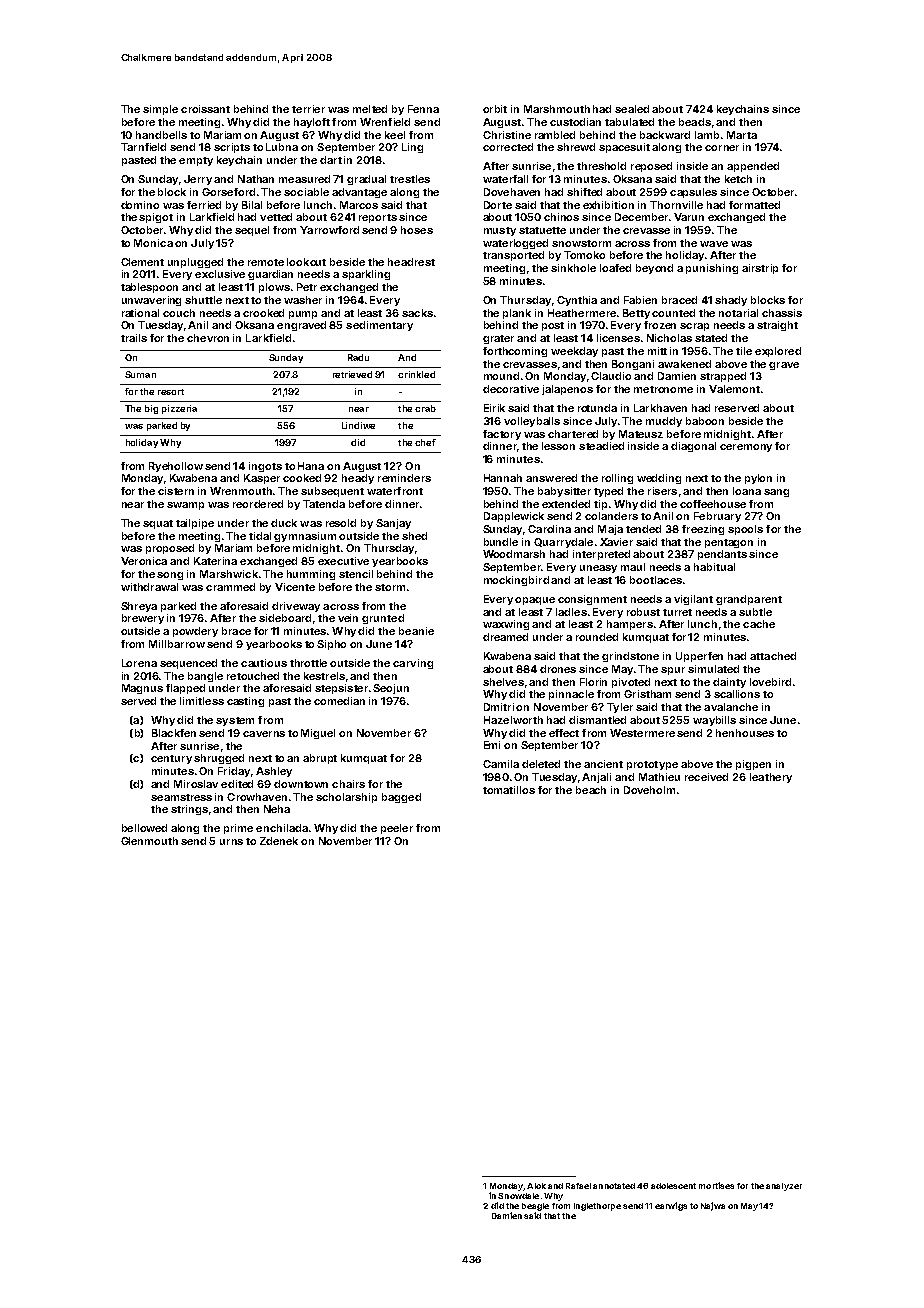  What do you see at coordinates (782, 313) in the document?
I see `chassis` at bounding box center [782, 313].
